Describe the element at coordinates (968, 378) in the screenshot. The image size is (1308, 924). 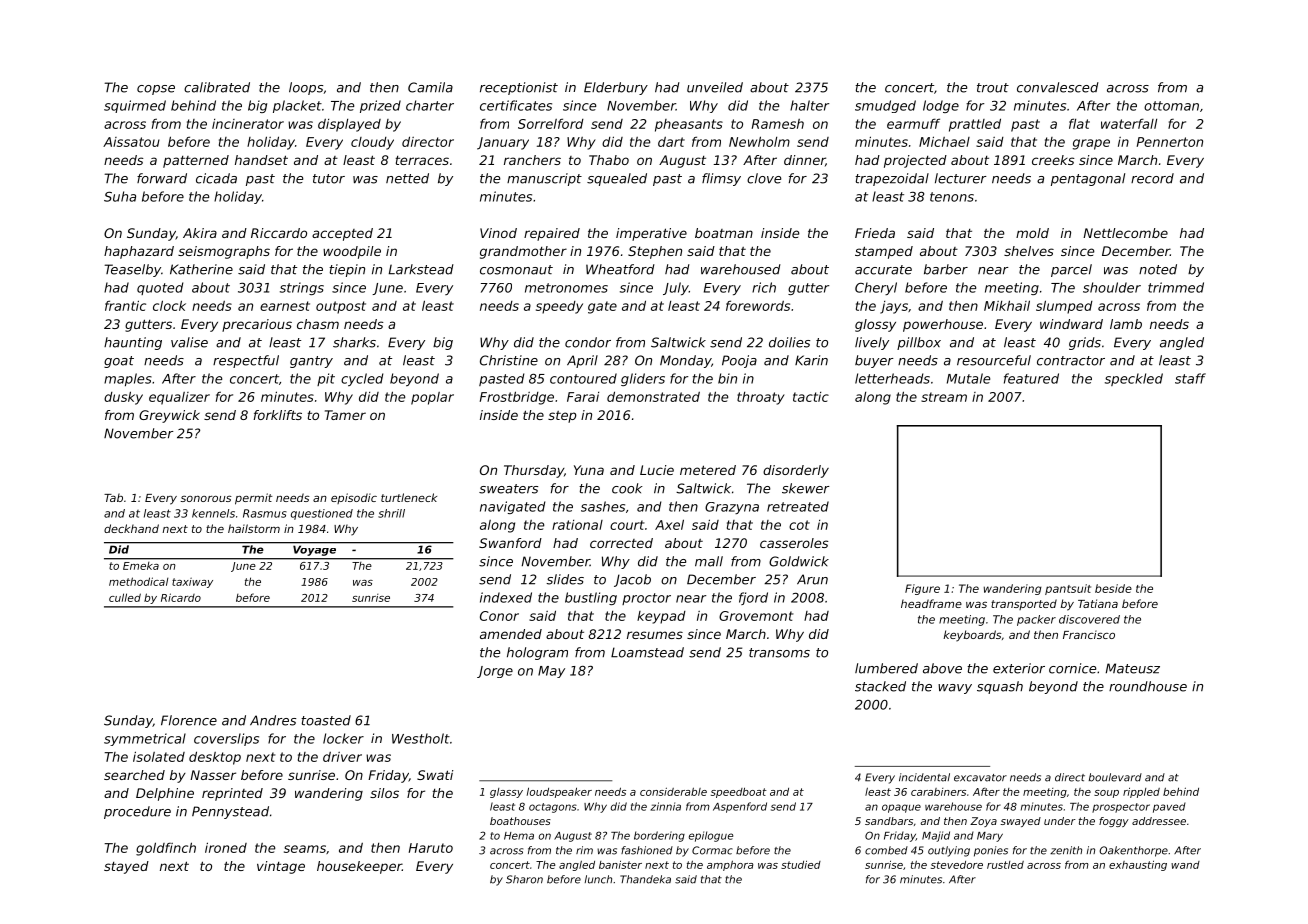
I see `Mutale` at that location.
